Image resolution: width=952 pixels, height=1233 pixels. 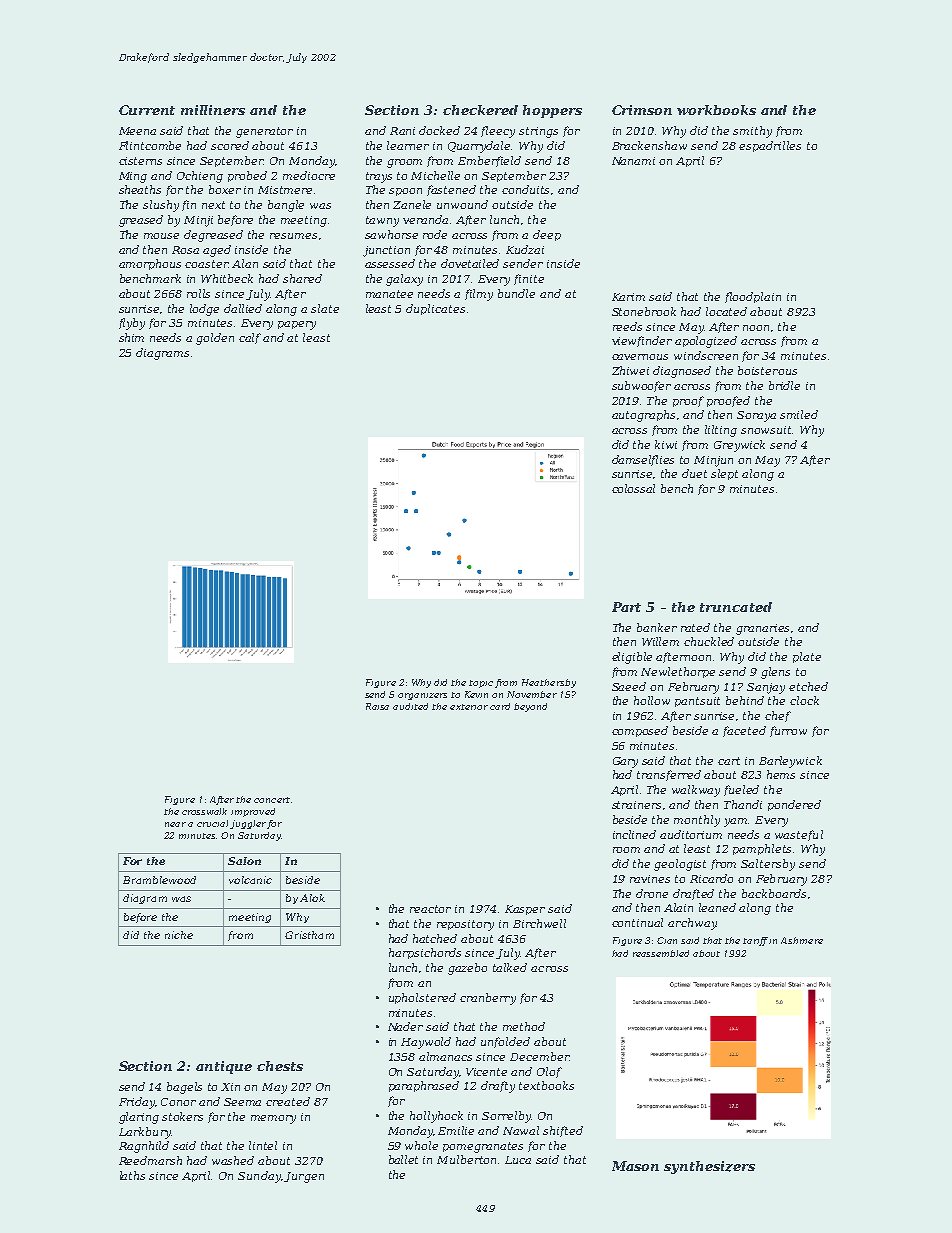 What do you see at coordinates (377, 706) in the screenshot?
I see `Raisa` at bounding box center [377, 706].
